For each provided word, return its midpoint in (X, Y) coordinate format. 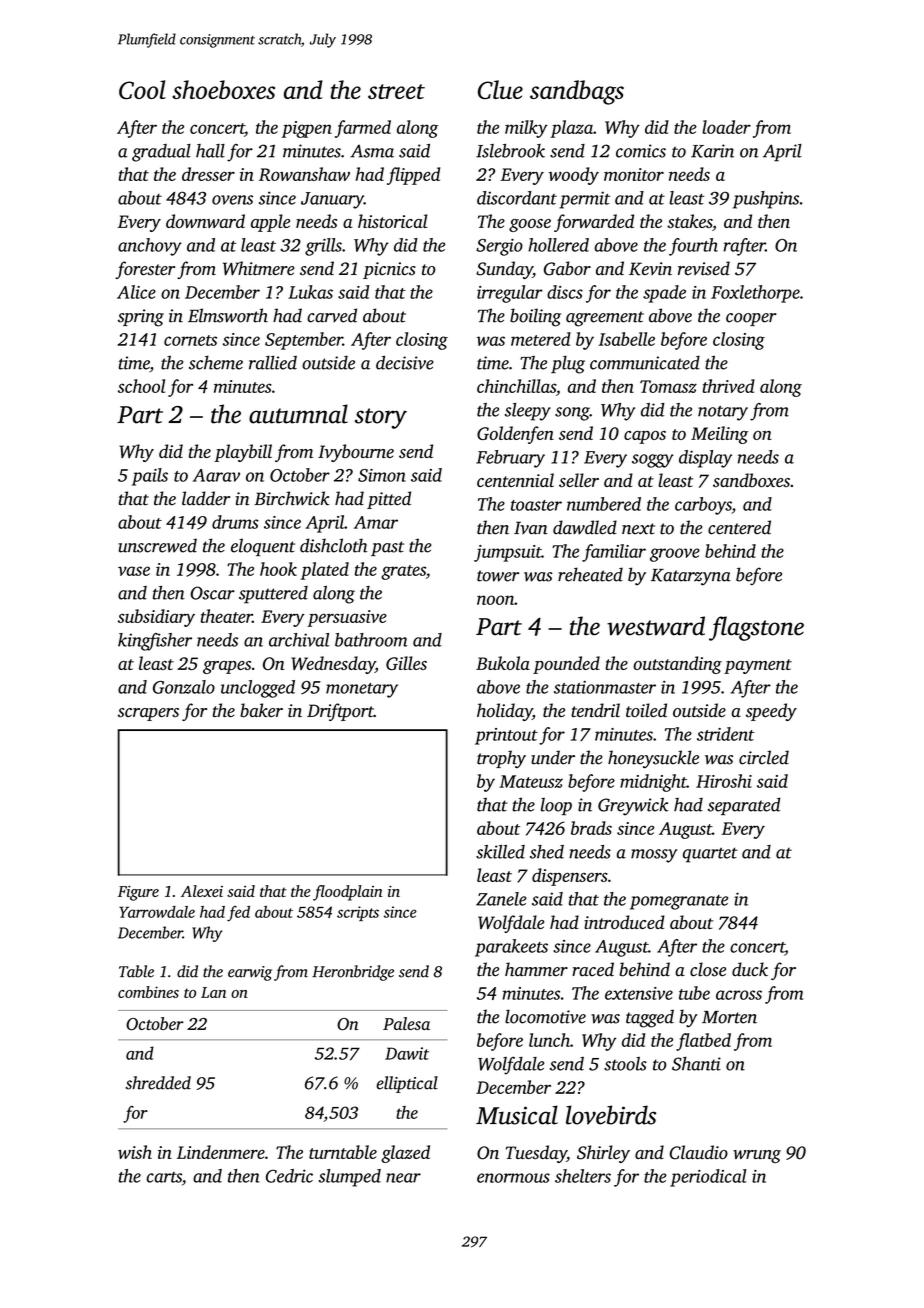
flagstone (756, 628)
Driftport (340, 712)
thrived (729, 386)
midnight (653, 783)
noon (495, 600)
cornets (190, 340)
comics (641, 151)
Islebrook (510, 151)
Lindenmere (221, 1152)
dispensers (570, 877)
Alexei (202, 891)
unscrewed (157, 545)
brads (591, 828)
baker (261, 710)
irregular (510, 294)
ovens (232, 200)
